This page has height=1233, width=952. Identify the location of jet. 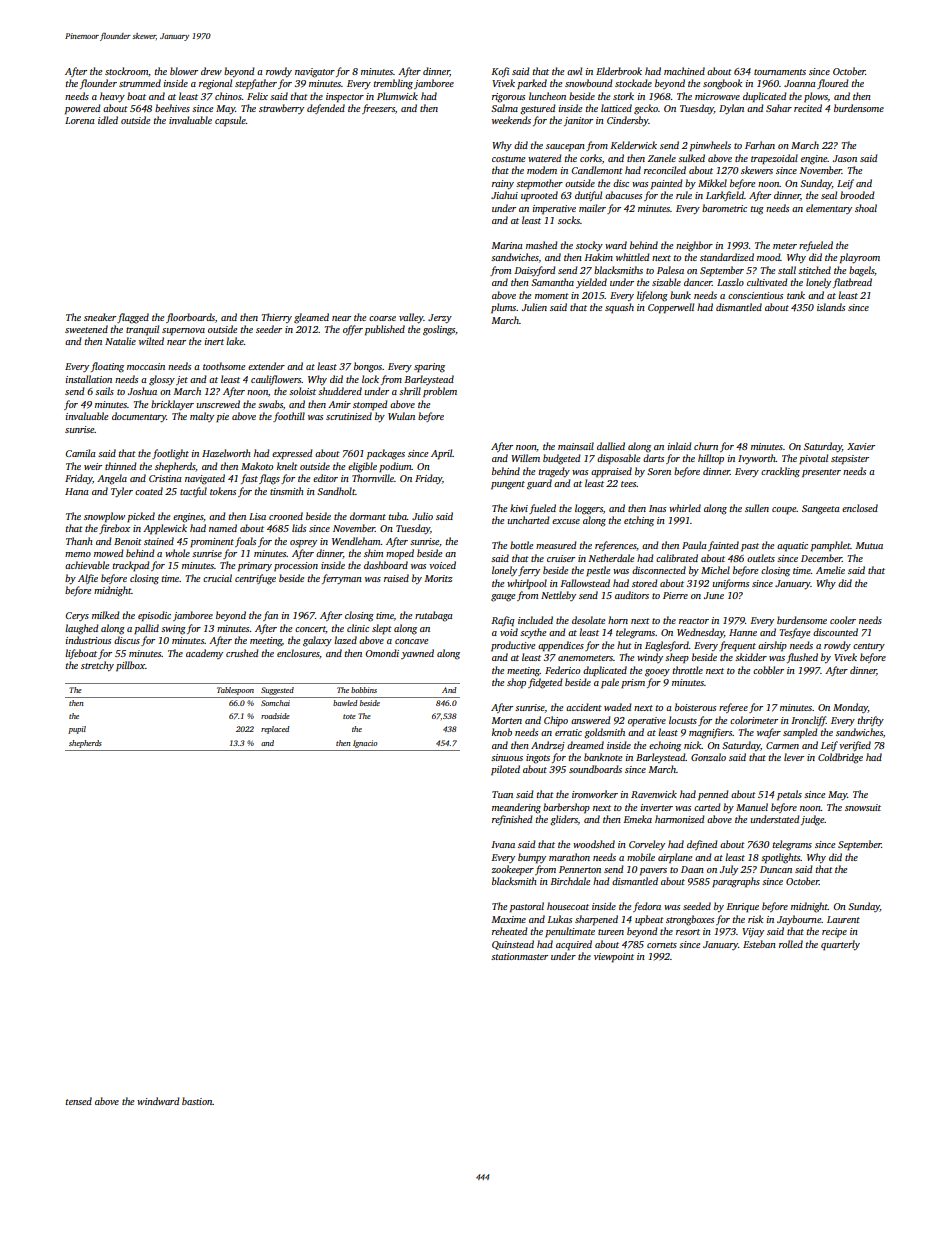
(182, 380).
